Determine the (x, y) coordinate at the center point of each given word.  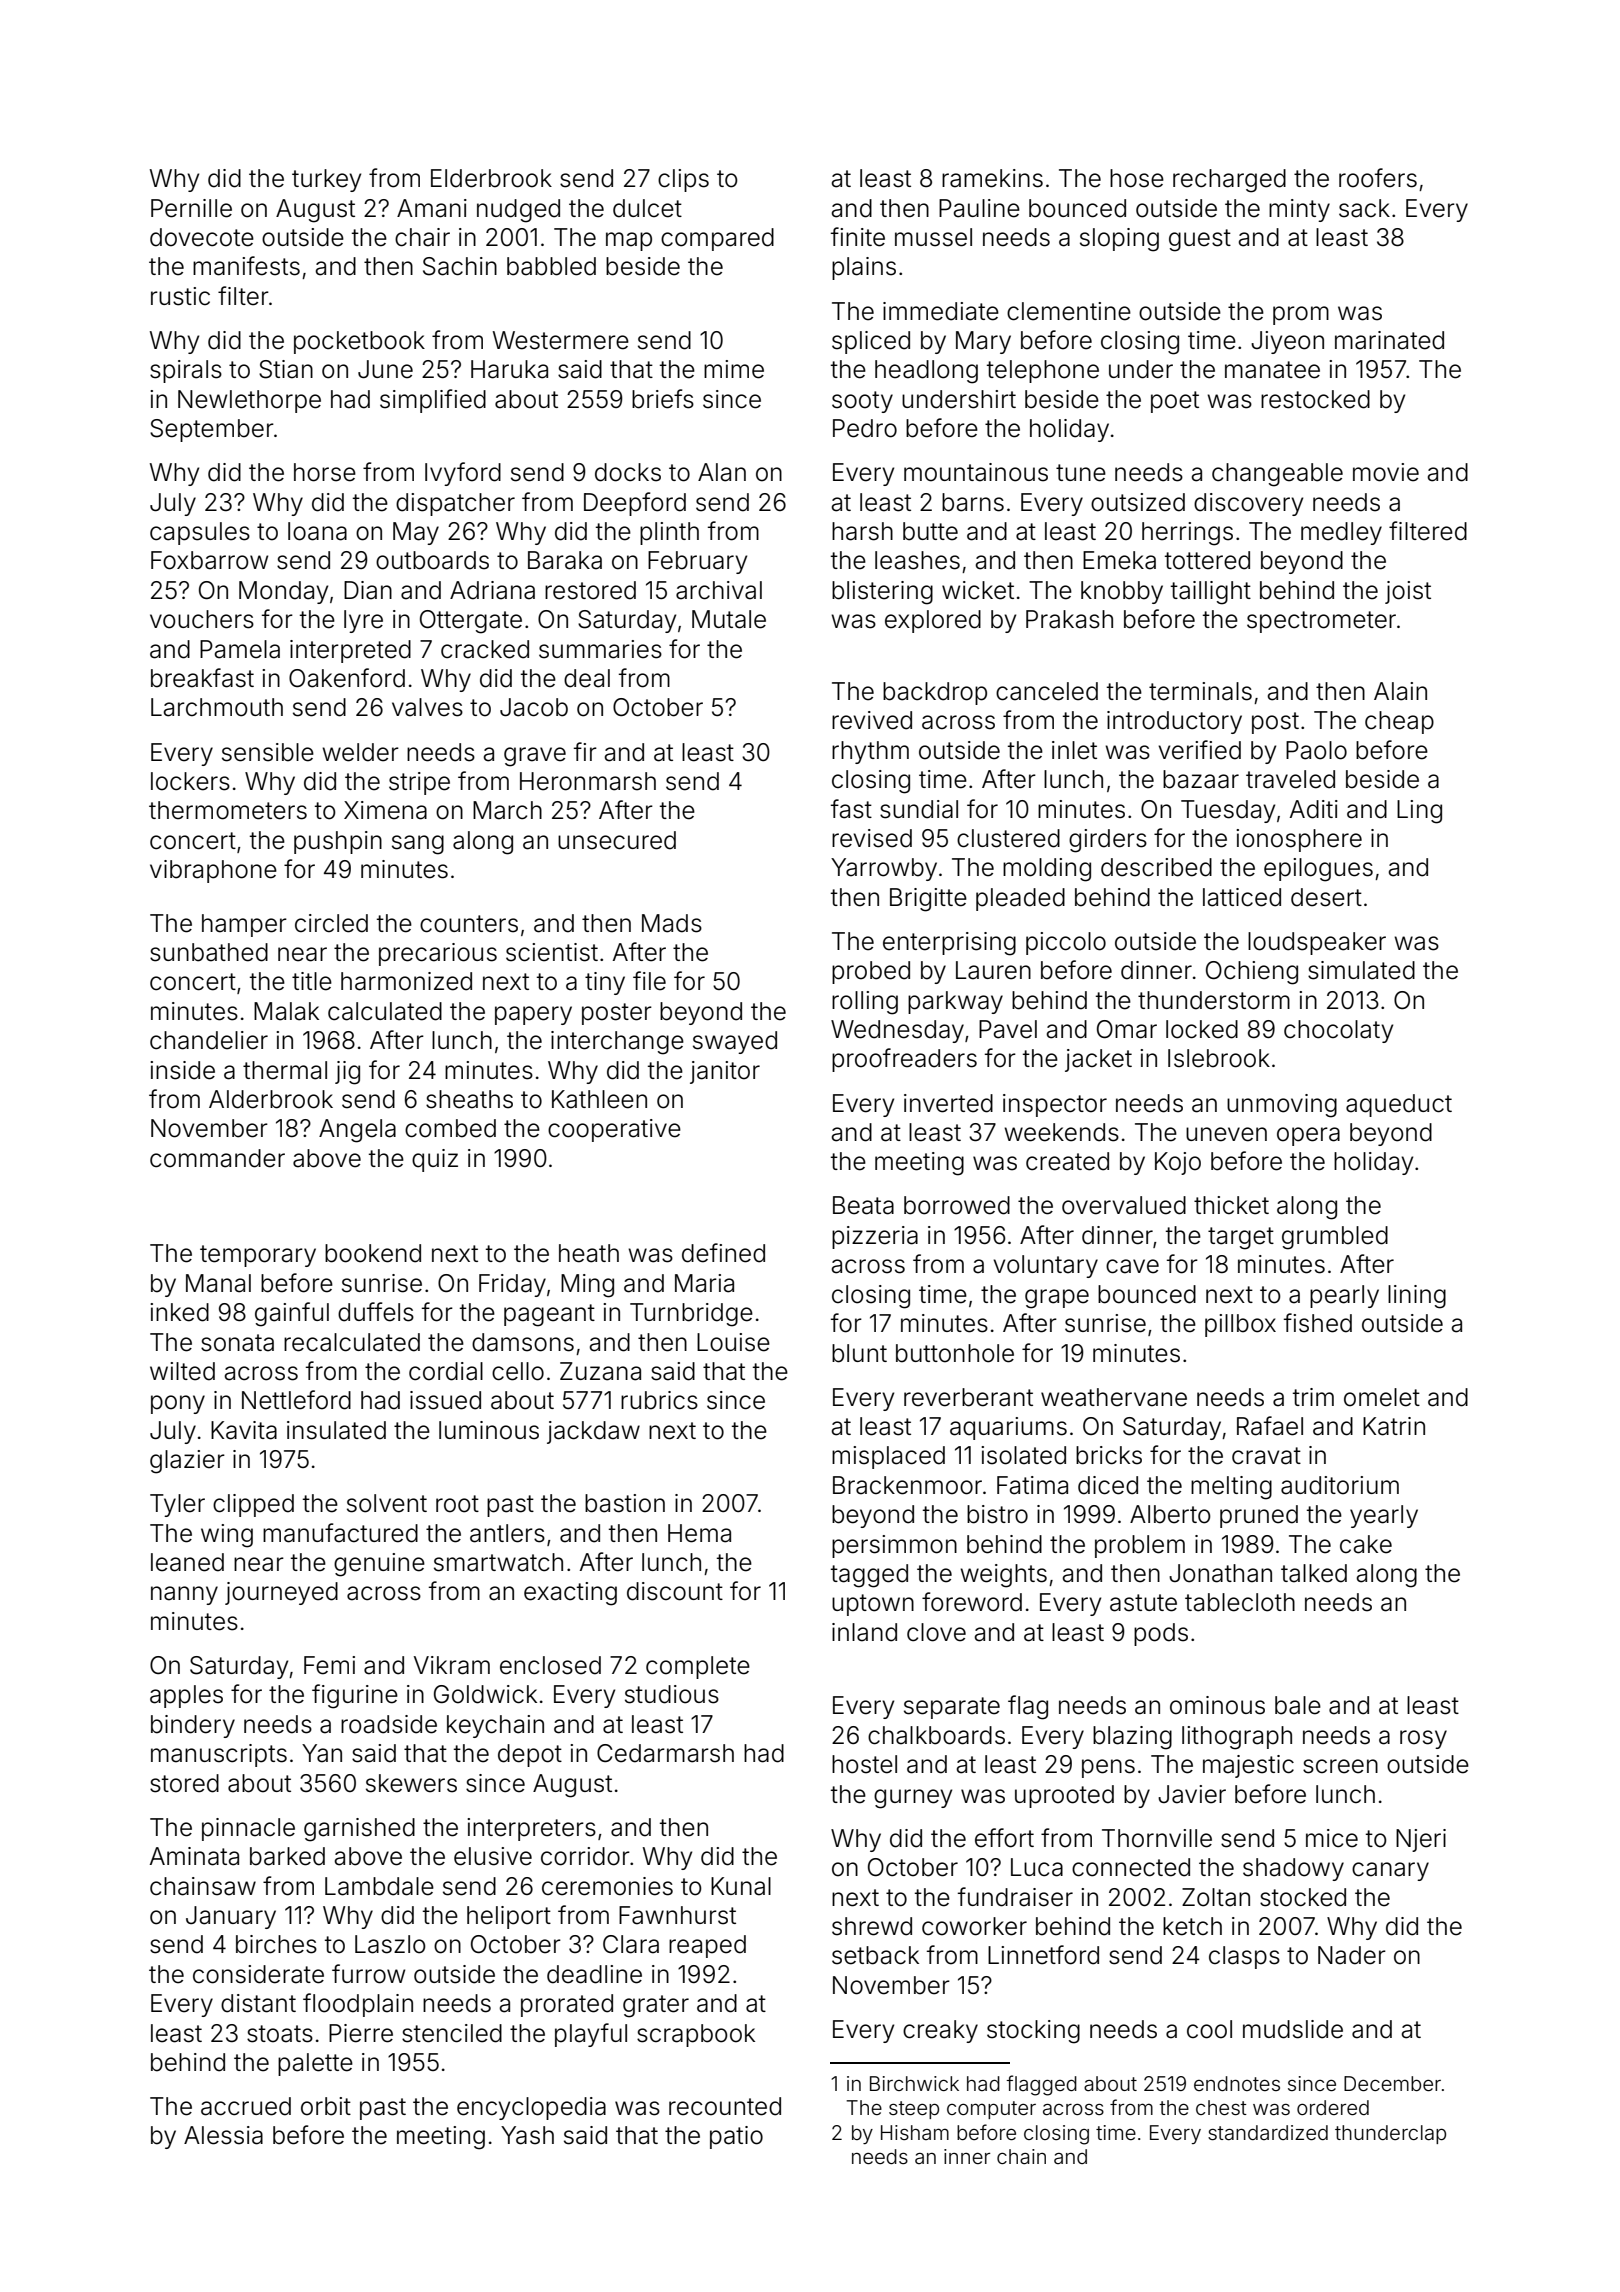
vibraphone (213, 871)
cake (1366, 1544)
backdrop (935, 693)
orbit (326, 2106)
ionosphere (1299, 840)
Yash (527, 2135)
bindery (193, 1726)
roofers (1378, 178)
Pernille (191, 208)
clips (683, 180)
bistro (997, 1514)
